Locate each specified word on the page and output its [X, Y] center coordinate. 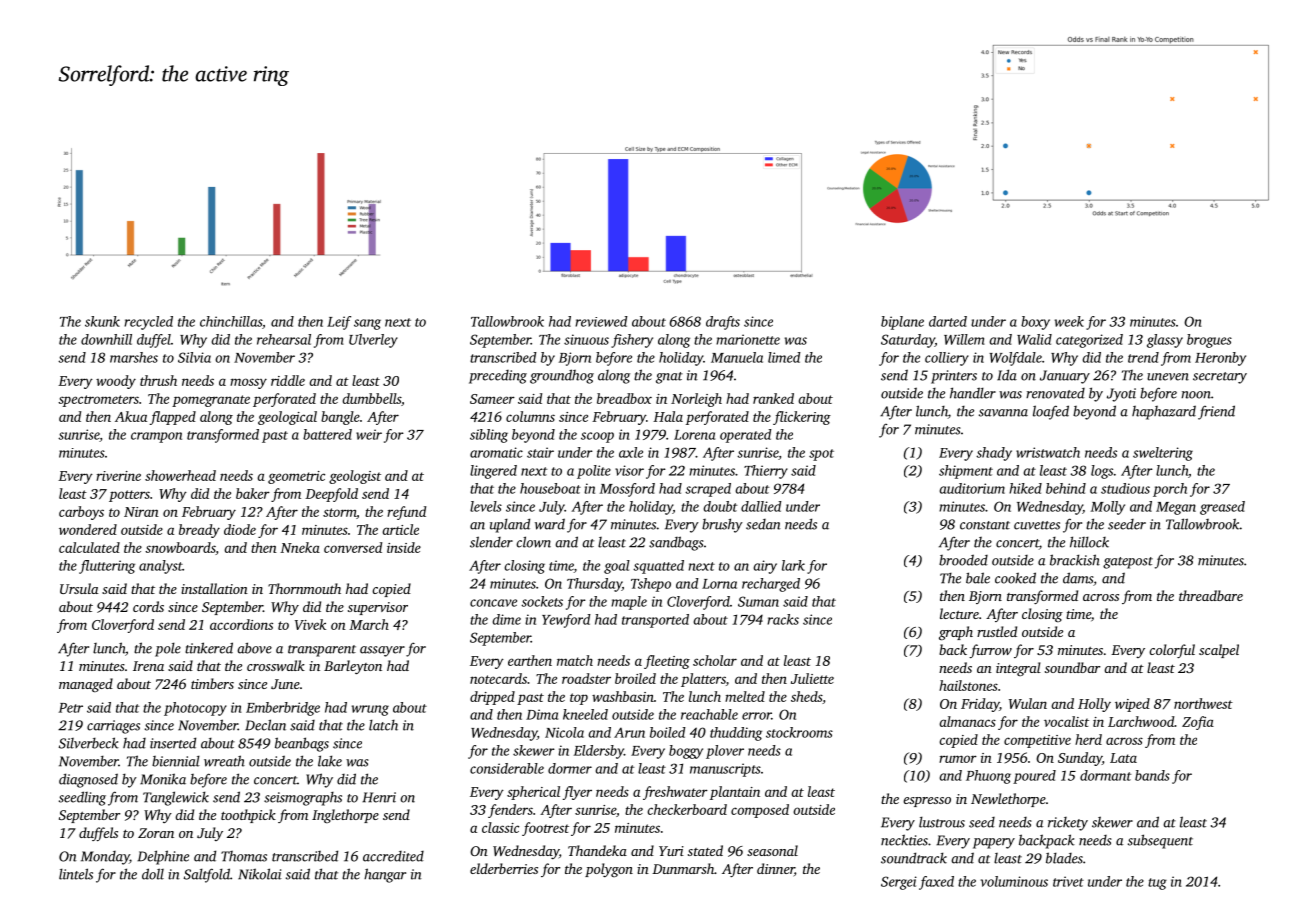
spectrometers [98, 401]
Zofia [1198, 723]
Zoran [156, 833]
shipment [966, 472]
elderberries [504, 868]
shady [994, 454]
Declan [265, 725]
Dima [542, 714]
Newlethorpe [1008, 800]
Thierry [766, 472]
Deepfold [331, 495]
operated [746, 436]
